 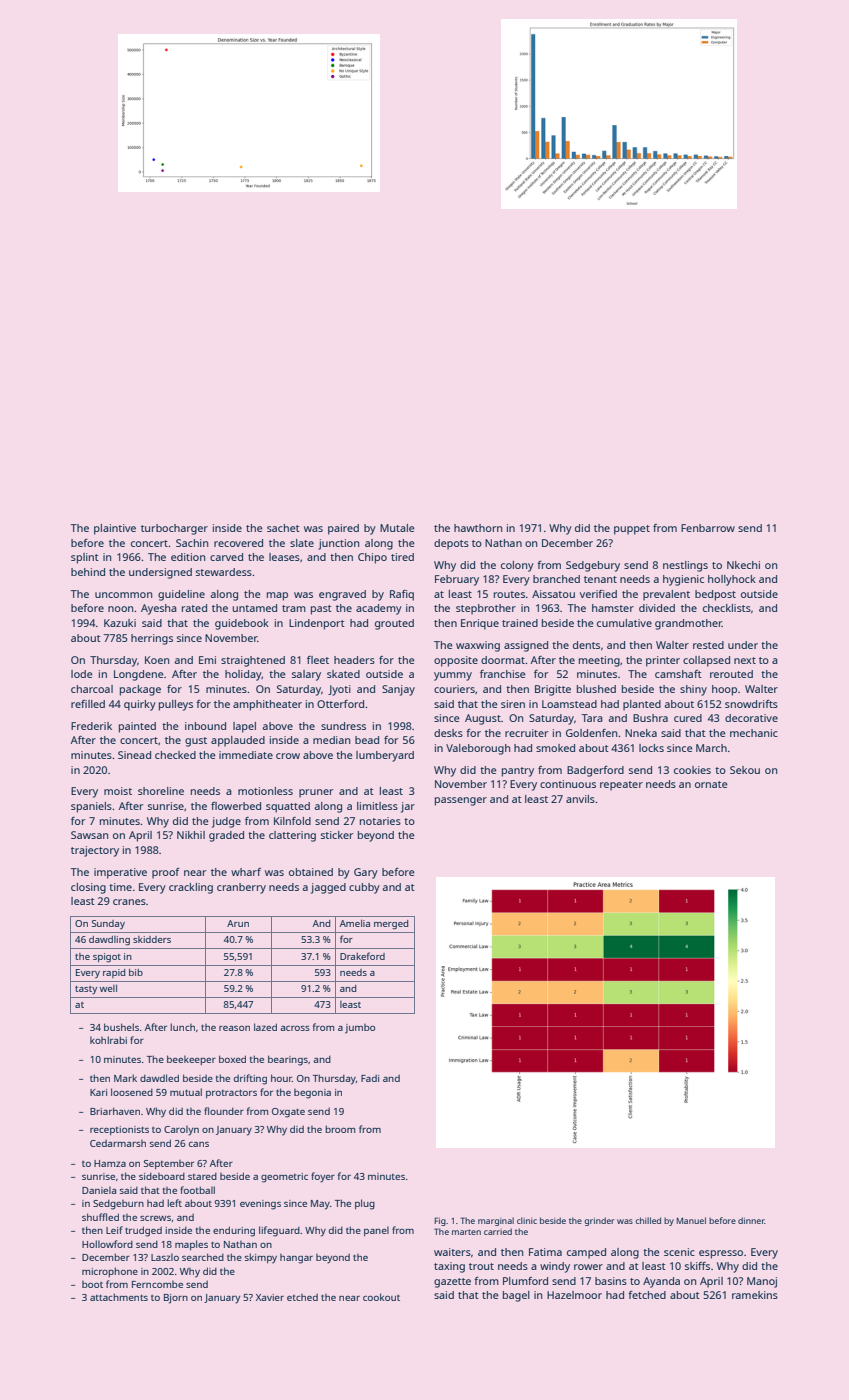 I want to click on opposite, so click(x=456, y=661).
